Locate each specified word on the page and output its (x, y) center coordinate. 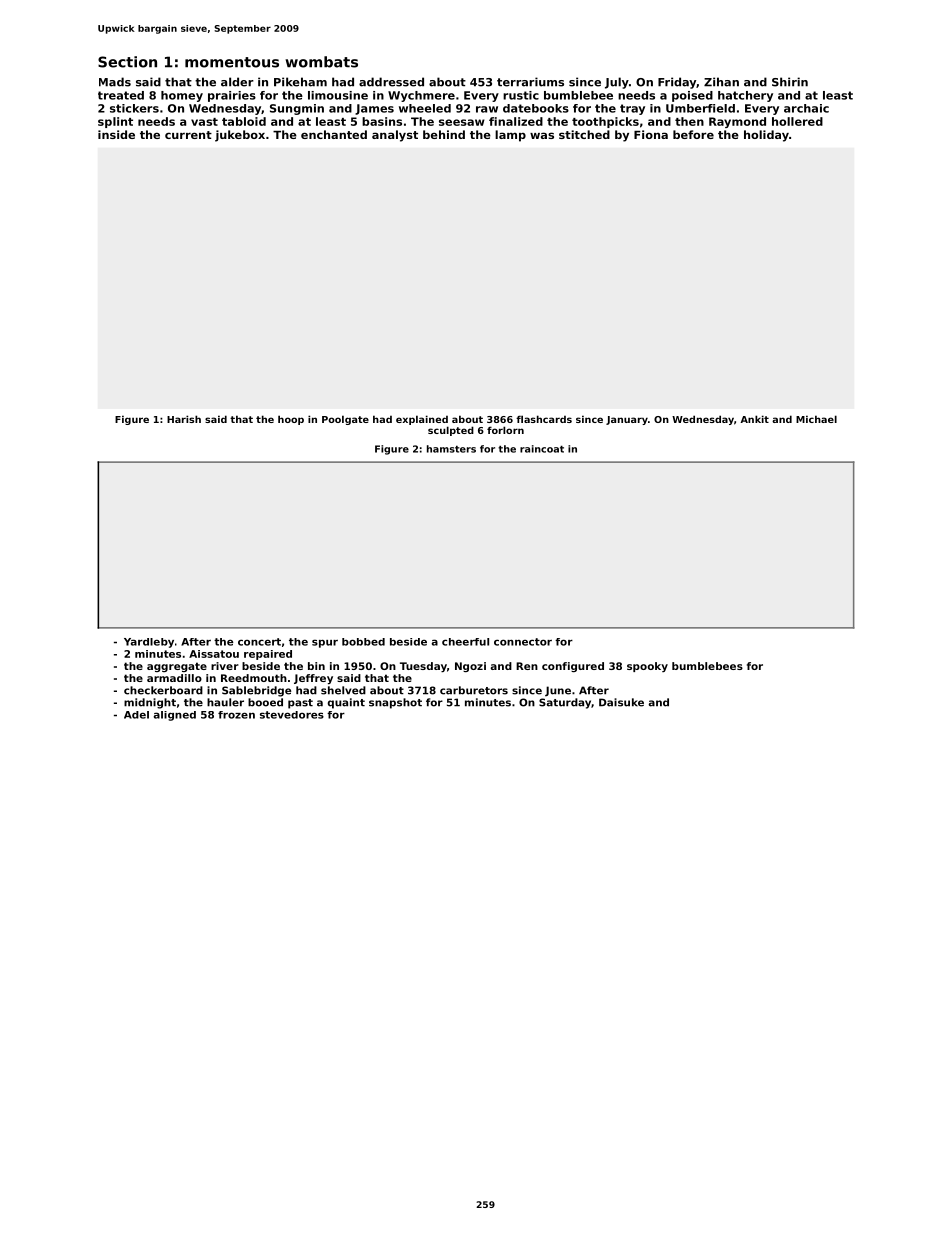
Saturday (565, 703)
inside (116, 134)
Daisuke (621, 702)
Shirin (790, 82)
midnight (150, 703)
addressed (391, 82)
